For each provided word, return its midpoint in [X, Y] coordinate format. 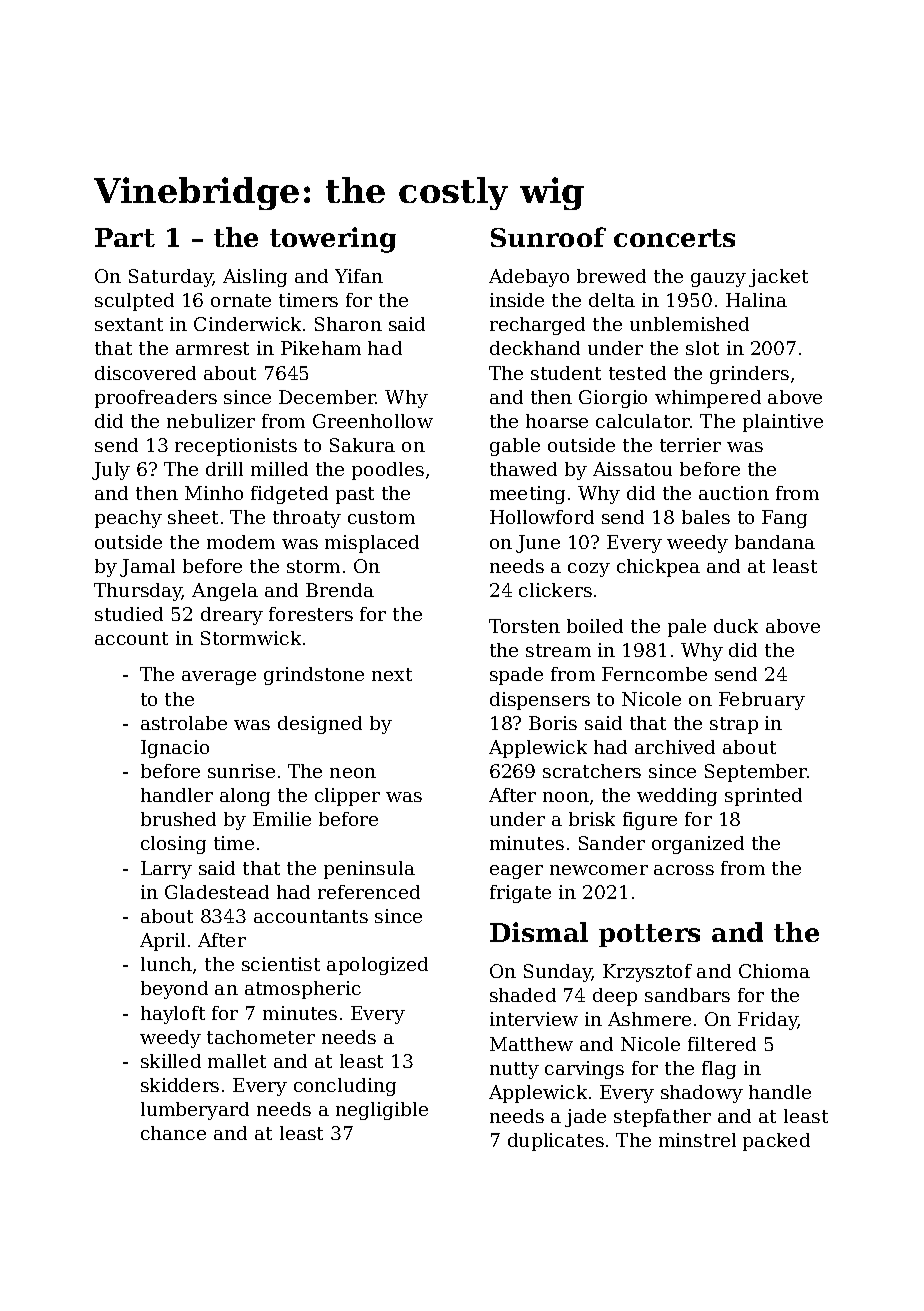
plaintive [783, 423]
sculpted [134, 302]
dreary [232, 616]
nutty [514, 1070]
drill [224, 469]
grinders [749, 375]
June [538, 544]
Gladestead [217, 892]
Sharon [348, 324]
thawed [523, 469]
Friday [768, 1021]
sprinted [763, 797]
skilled [171, 1061]
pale [687, 628]
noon [566, 797]
